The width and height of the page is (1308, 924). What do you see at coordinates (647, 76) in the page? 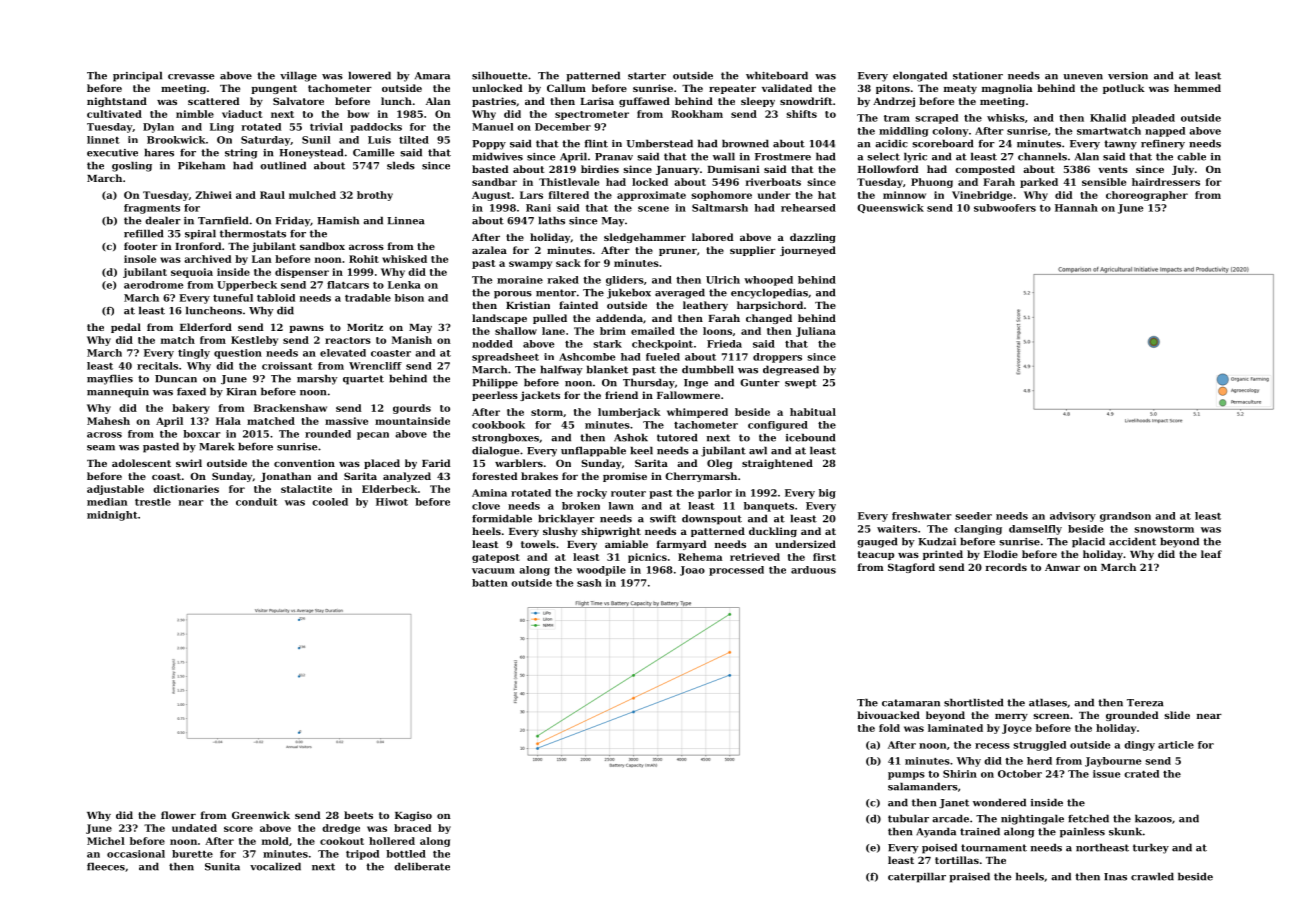
I see `starter` at bounding box center [647, 76].
